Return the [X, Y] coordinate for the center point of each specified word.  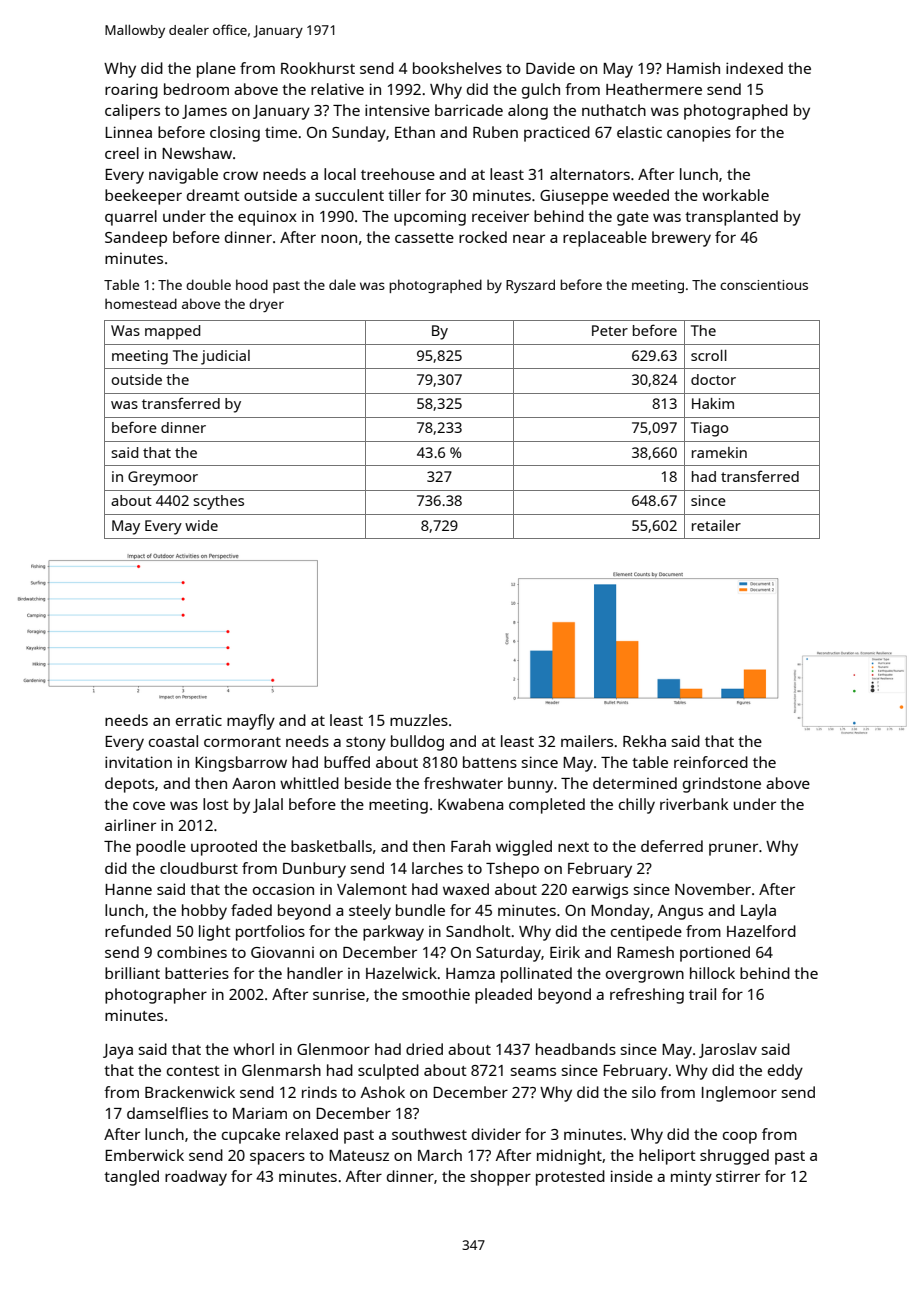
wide [201, 525]
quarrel [131, 218]
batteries [197, 973]
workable [735, 195]
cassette [424, 238]
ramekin [719, 452]
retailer [716, 525]
